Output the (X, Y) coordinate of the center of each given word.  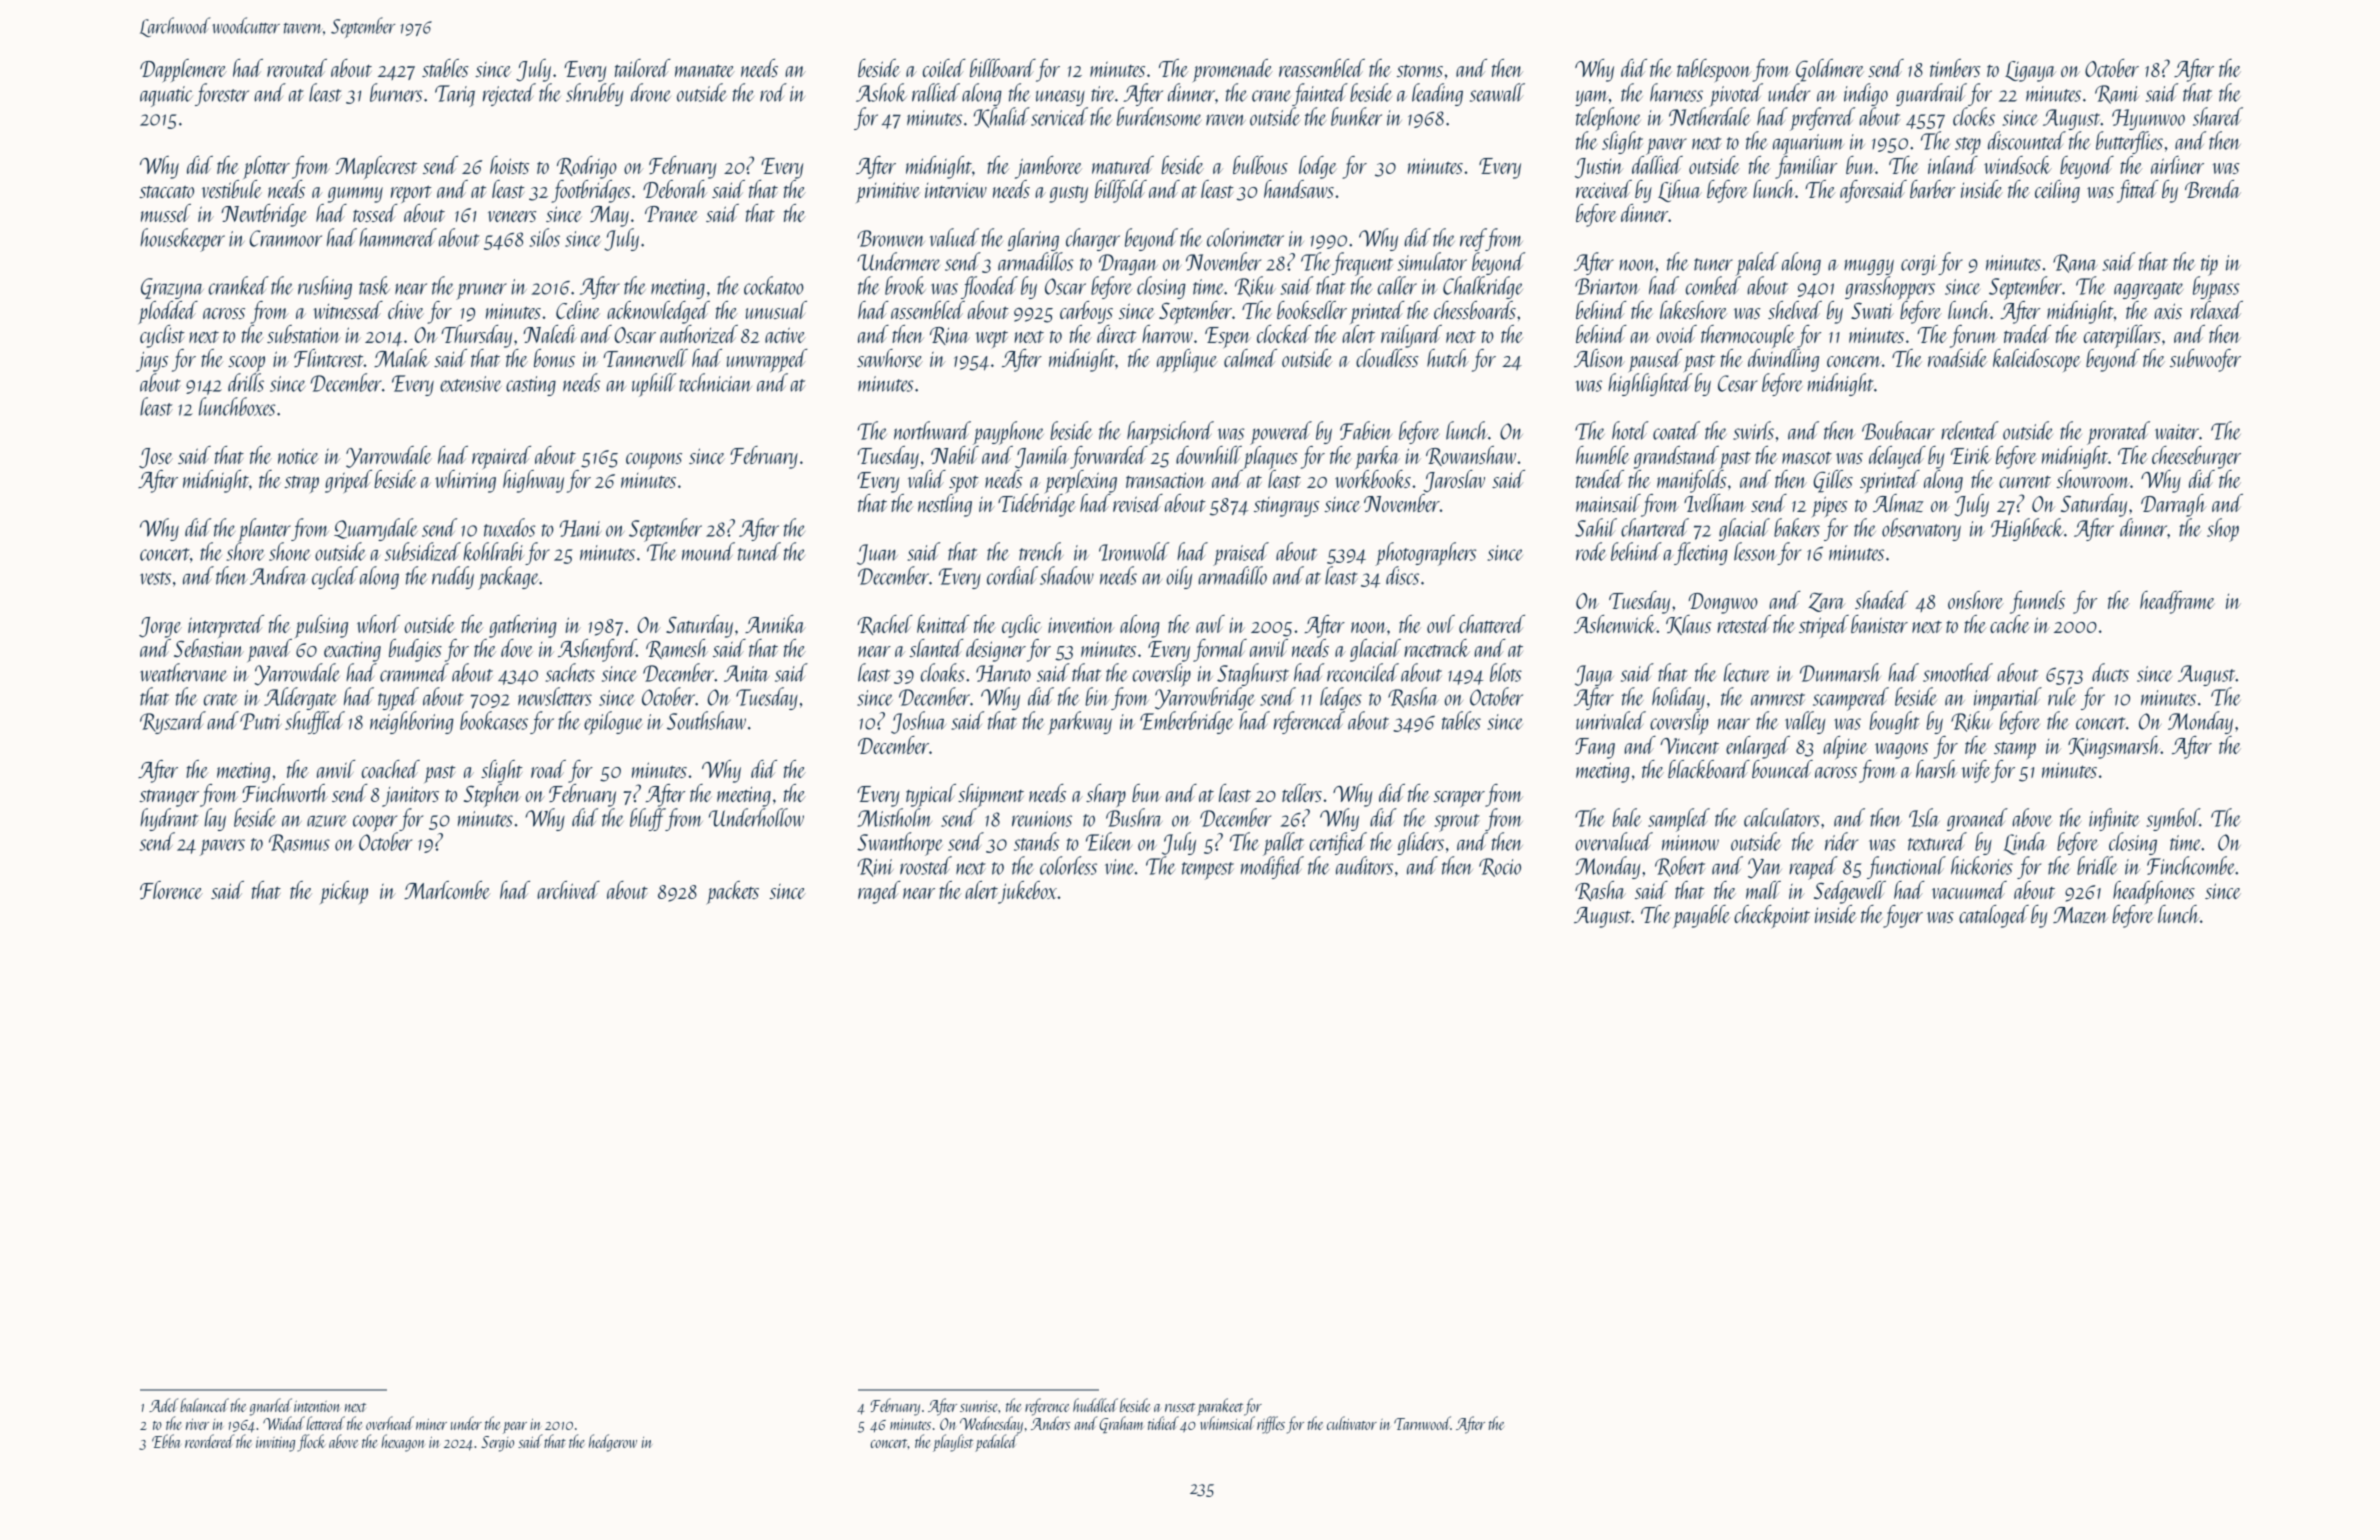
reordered (210, 1441)
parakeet (1220, 1407)
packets (732, 893)
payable (1701, 916)
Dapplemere (183, 71)
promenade (1232, 71)
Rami (2117, 94)
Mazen (2080, 915)
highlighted (1650, 384)
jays (152, 362)
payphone (1008, 433)
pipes (1829, 507)
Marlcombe (447, 890)
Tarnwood (1422, 1423)
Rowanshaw (1471, 456)
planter (264, 530)
